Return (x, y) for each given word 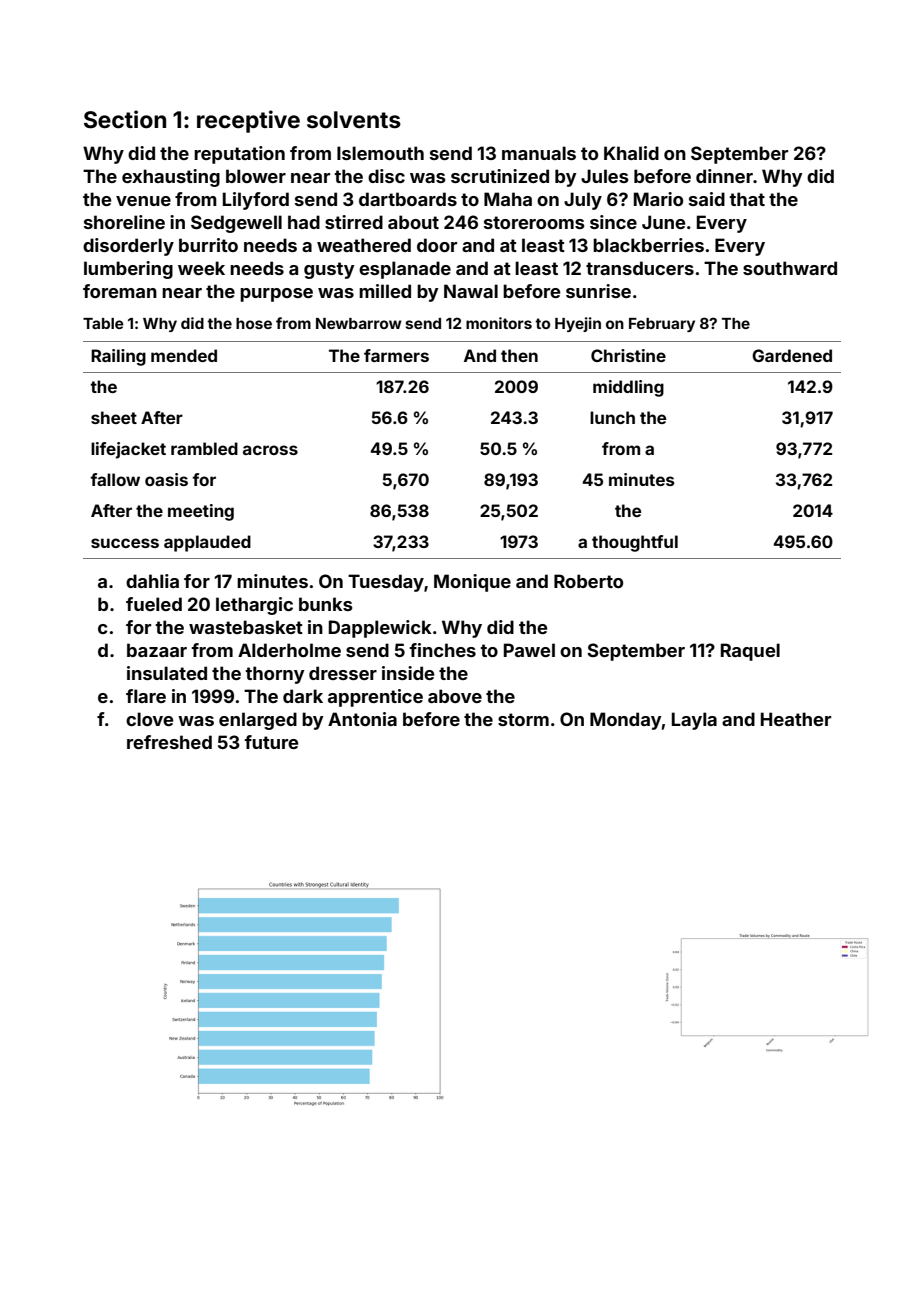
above (455, 696)
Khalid (631, 153)
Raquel (750, 652)
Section (125, 119)
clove (149, 719)
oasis (166, 479)
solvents (354, 120)
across (270, 450)
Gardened (792, 355)
